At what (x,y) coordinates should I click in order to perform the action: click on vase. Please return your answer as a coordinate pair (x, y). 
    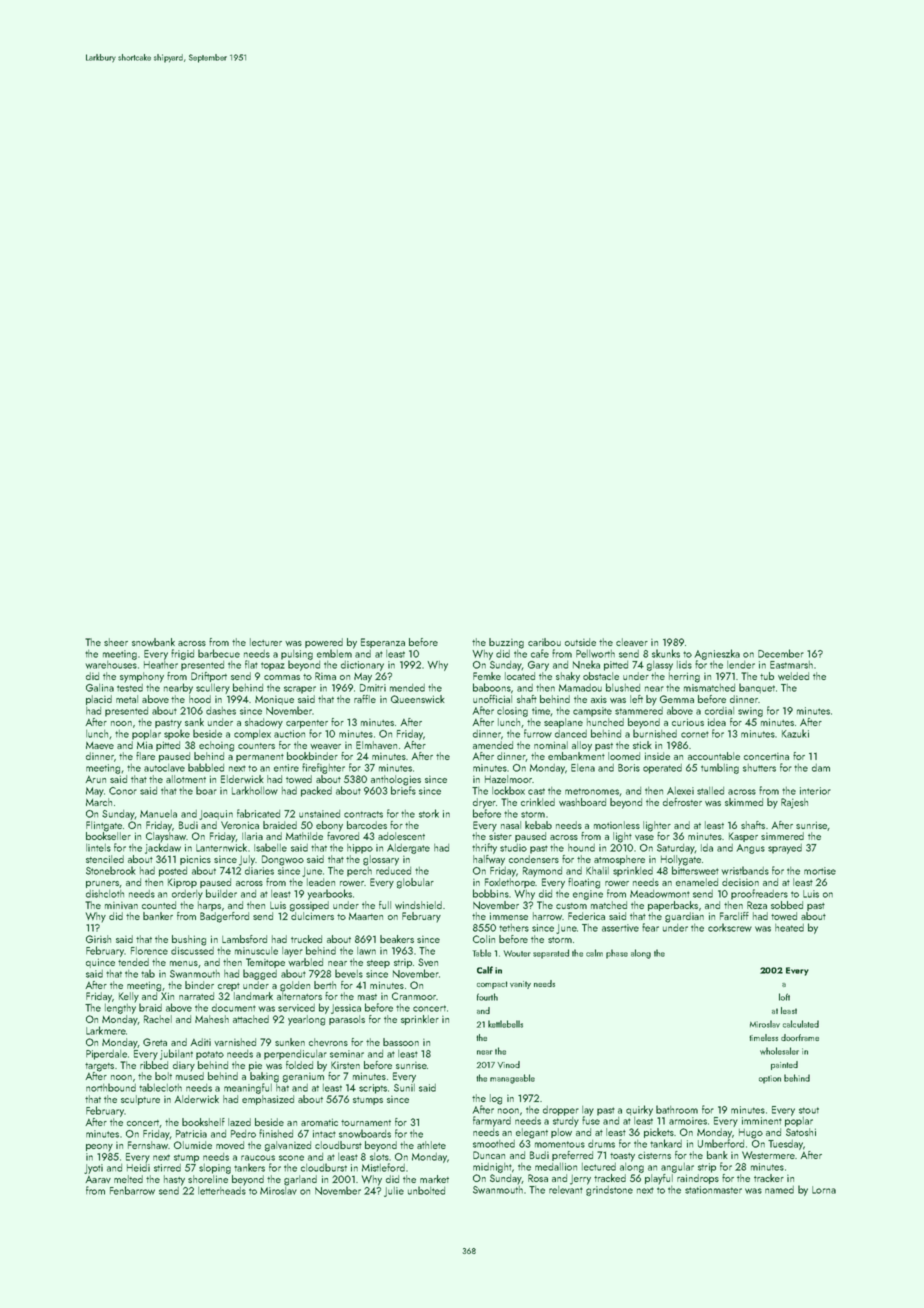
    Looking at the image, I should click on (644, 837).
